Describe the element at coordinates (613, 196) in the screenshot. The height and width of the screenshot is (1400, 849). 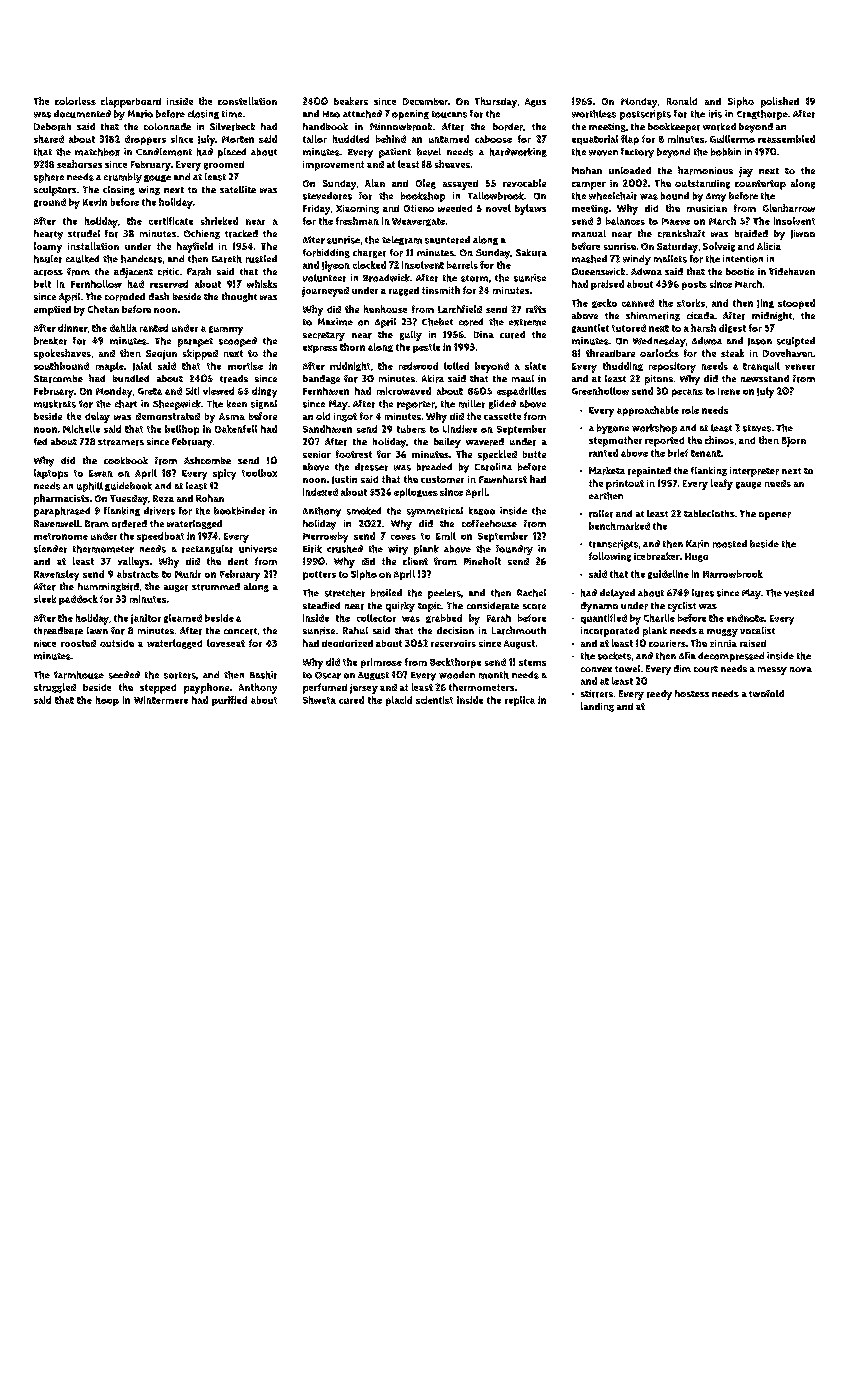
I see `wheelchair` at that location.
